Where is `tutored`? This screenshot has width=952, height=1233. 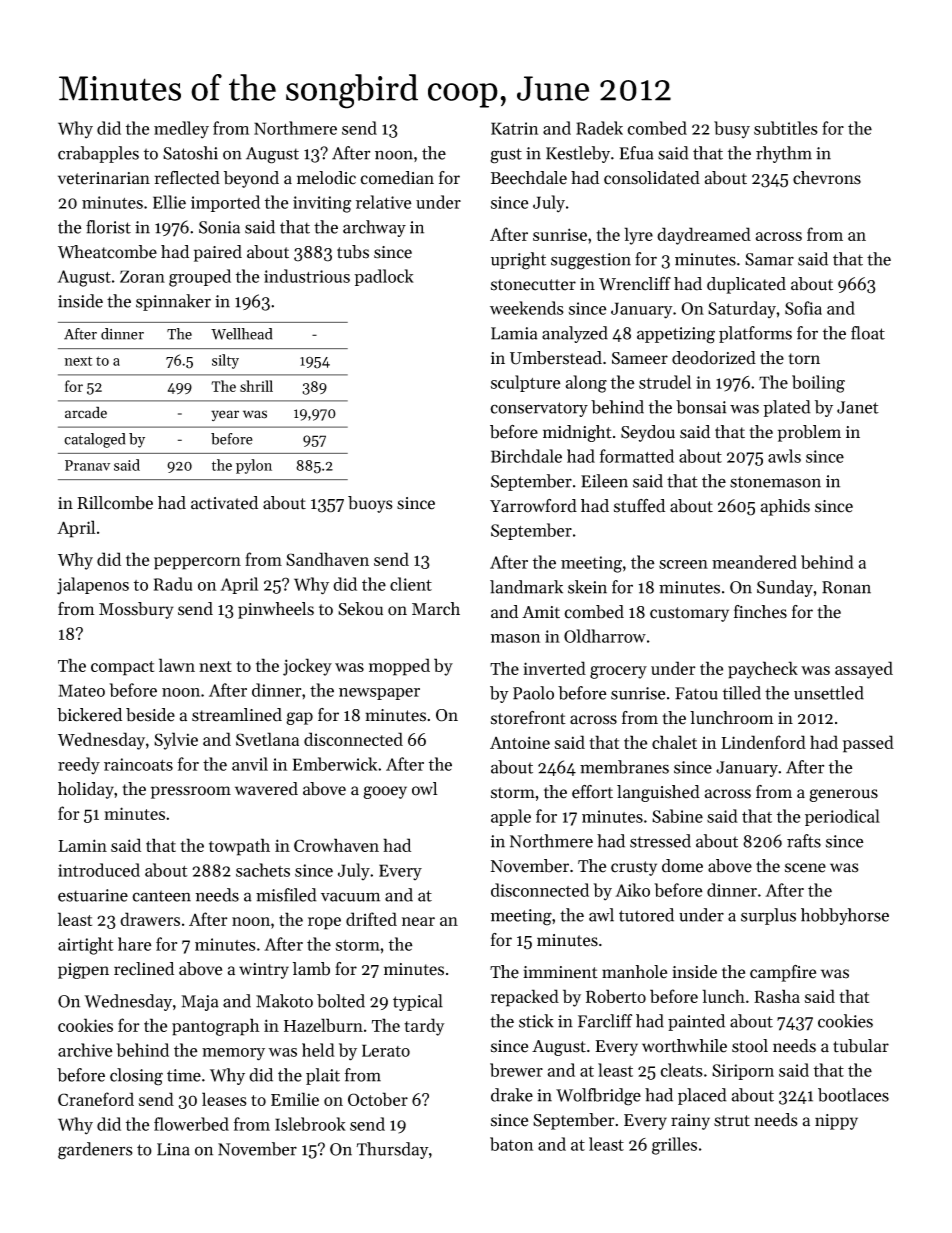 tutored is located at coordinates (646, 915).
